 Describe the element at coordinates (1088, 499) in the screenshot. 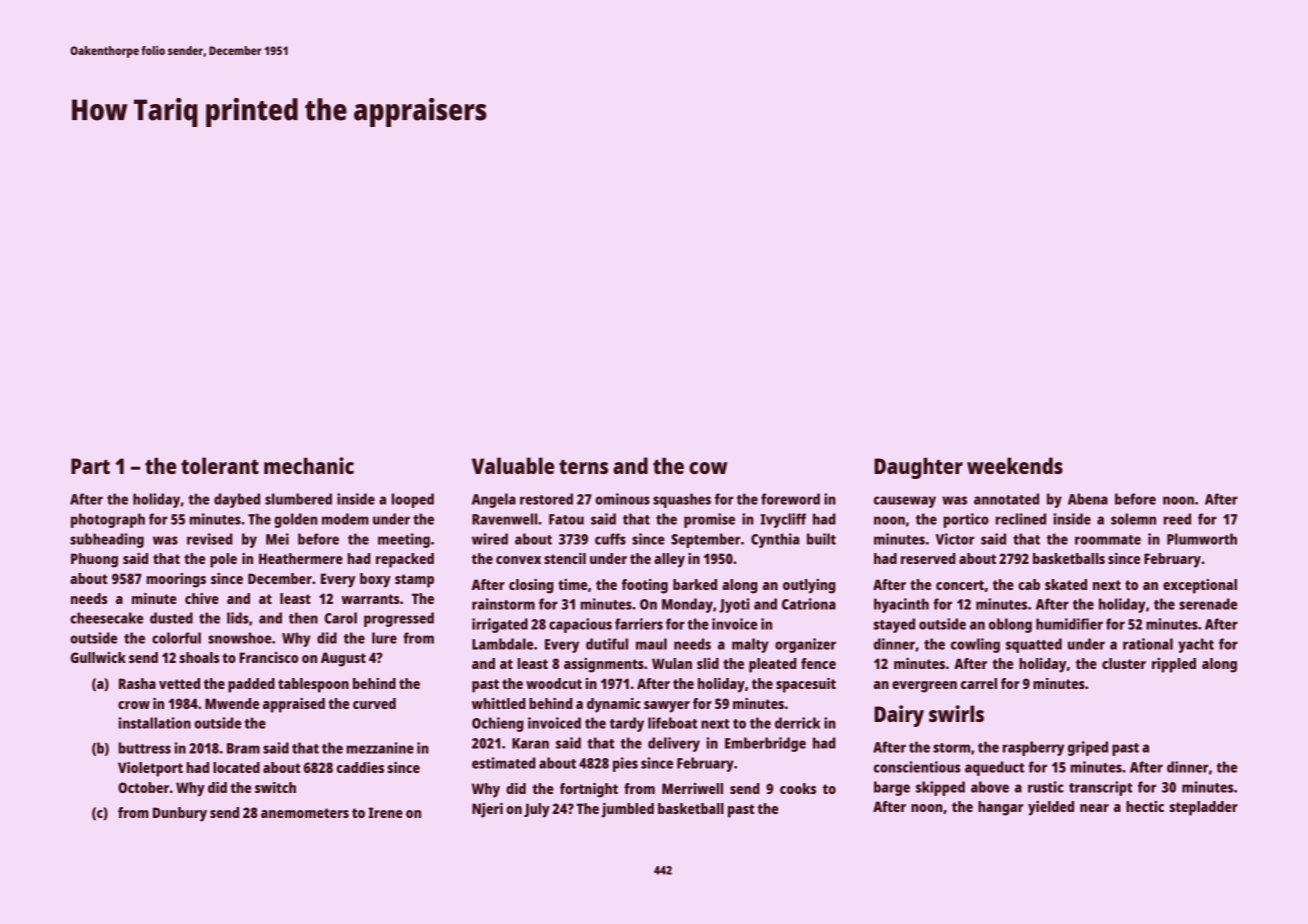

I see `Abena` at that location.
